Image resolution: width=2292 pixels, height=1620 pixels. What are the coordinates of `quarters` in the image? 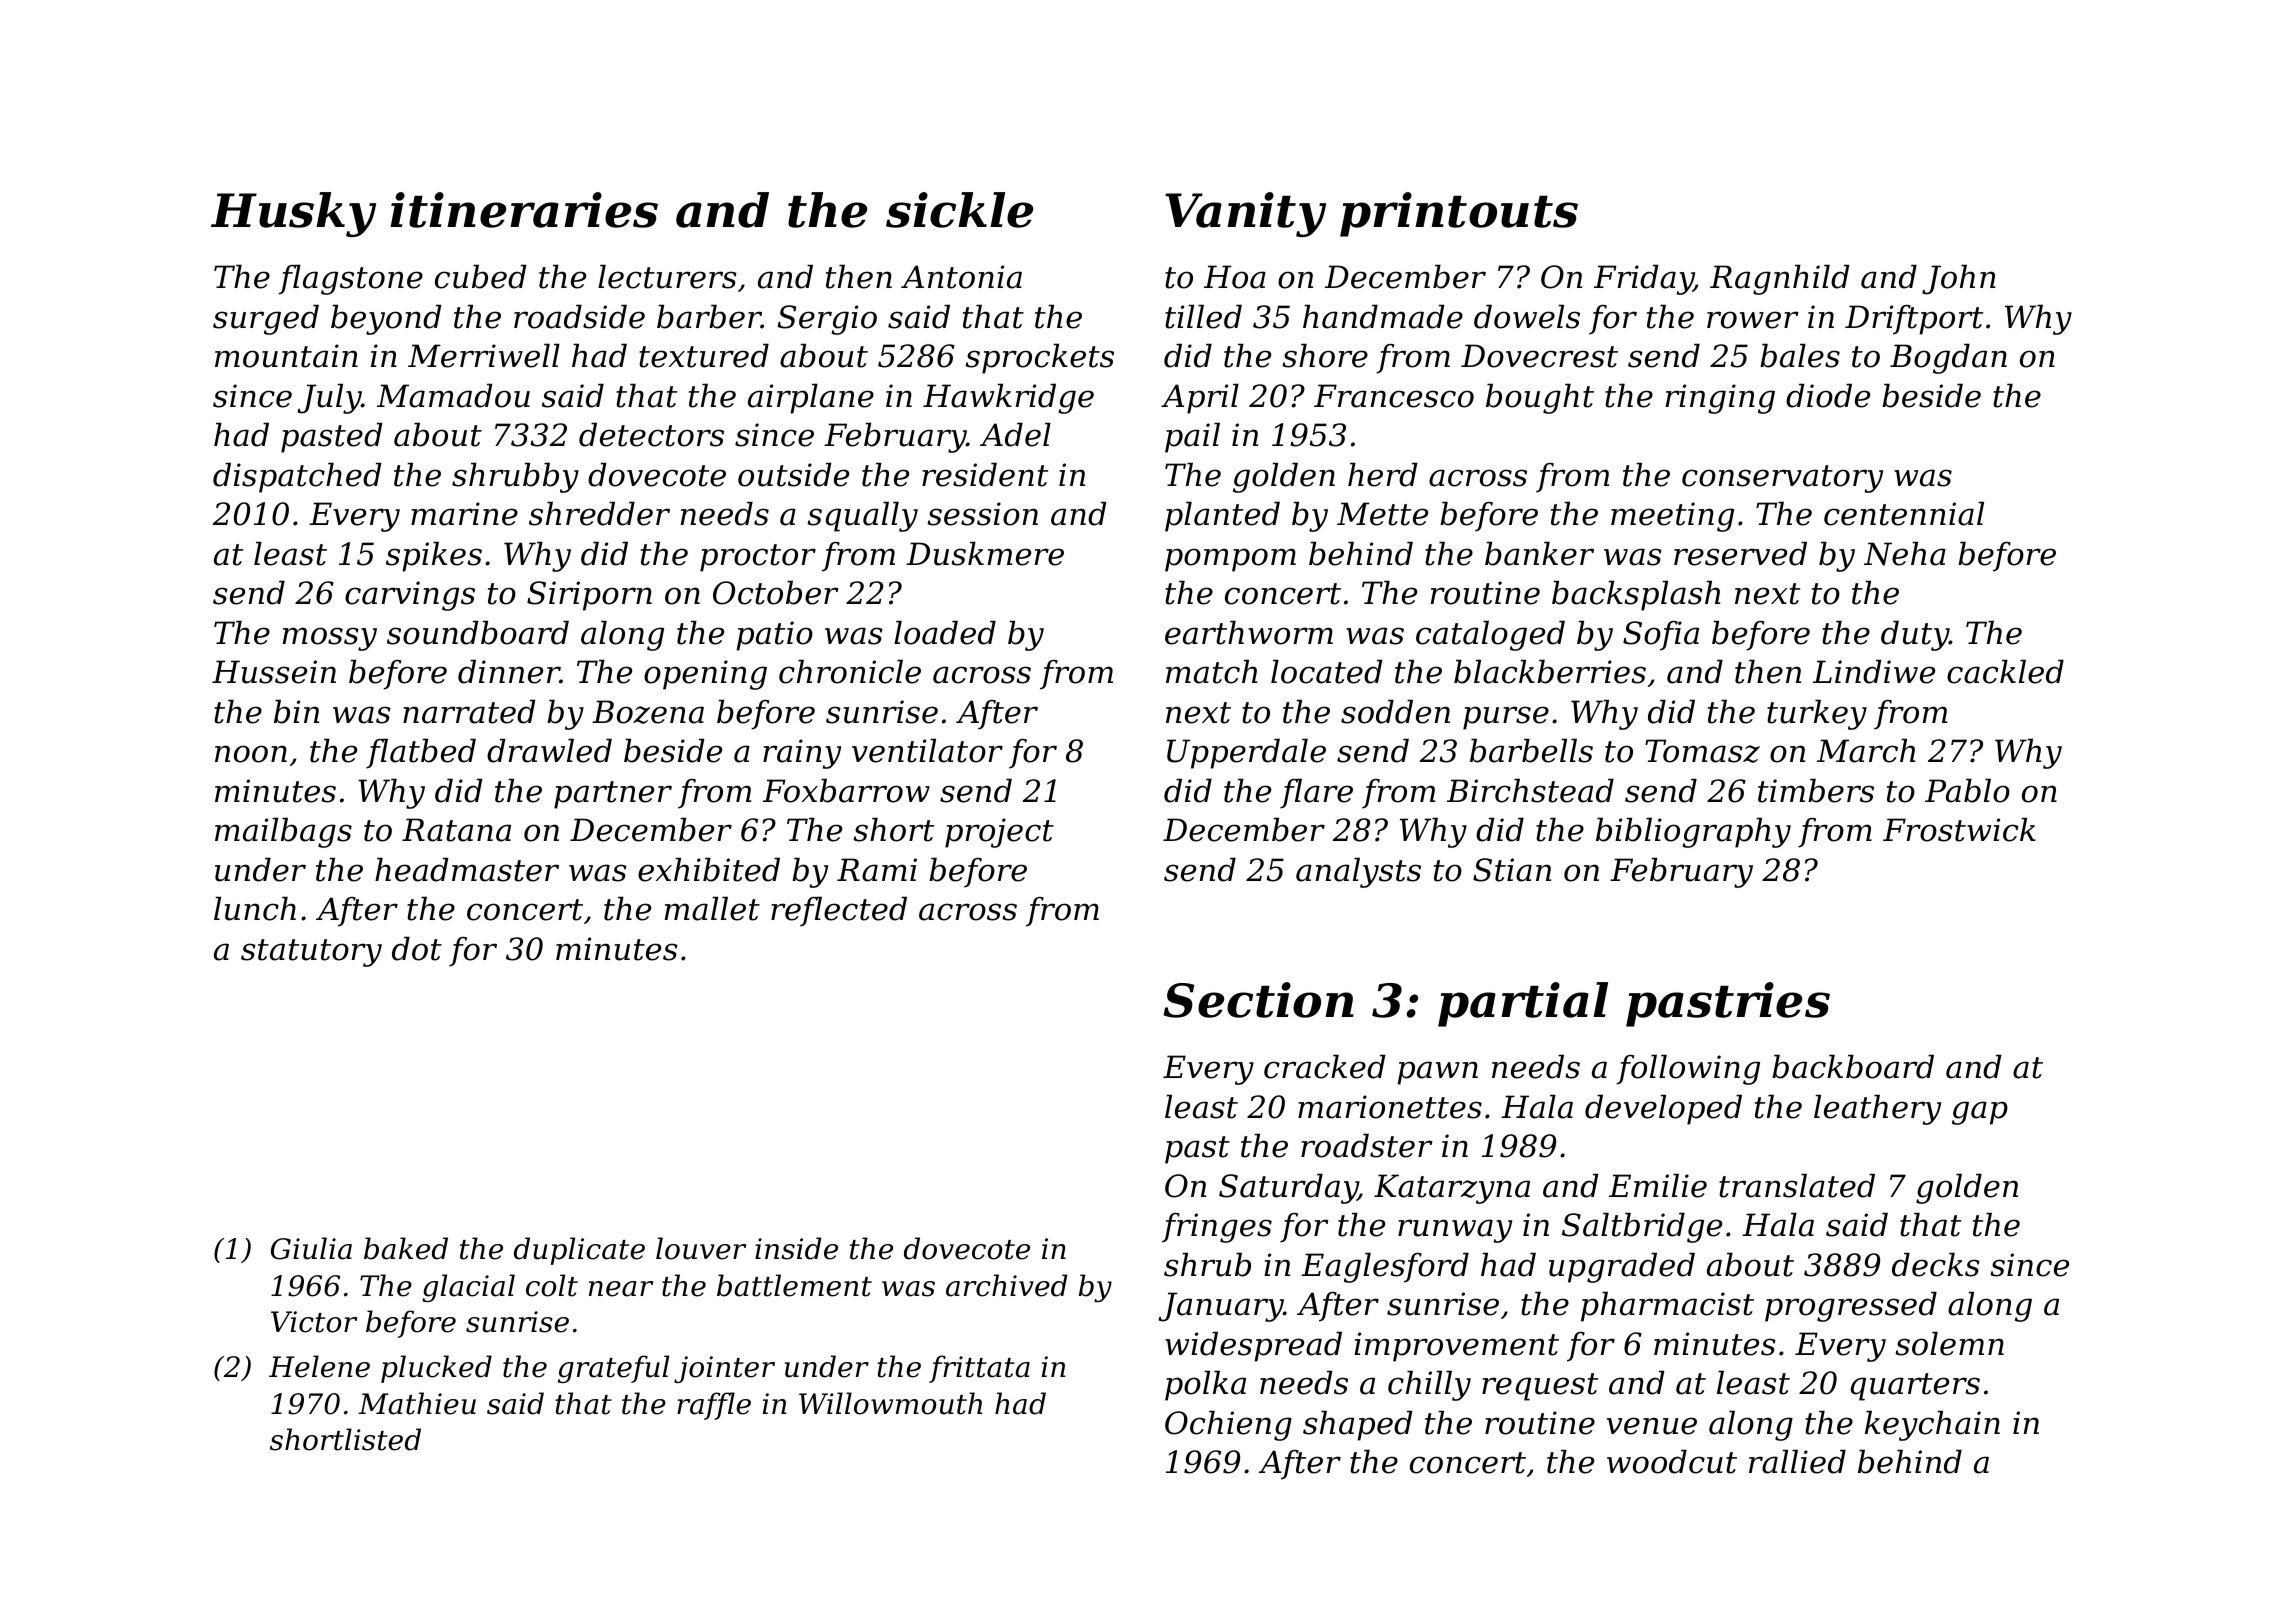 It's located at (1915, 1387).
